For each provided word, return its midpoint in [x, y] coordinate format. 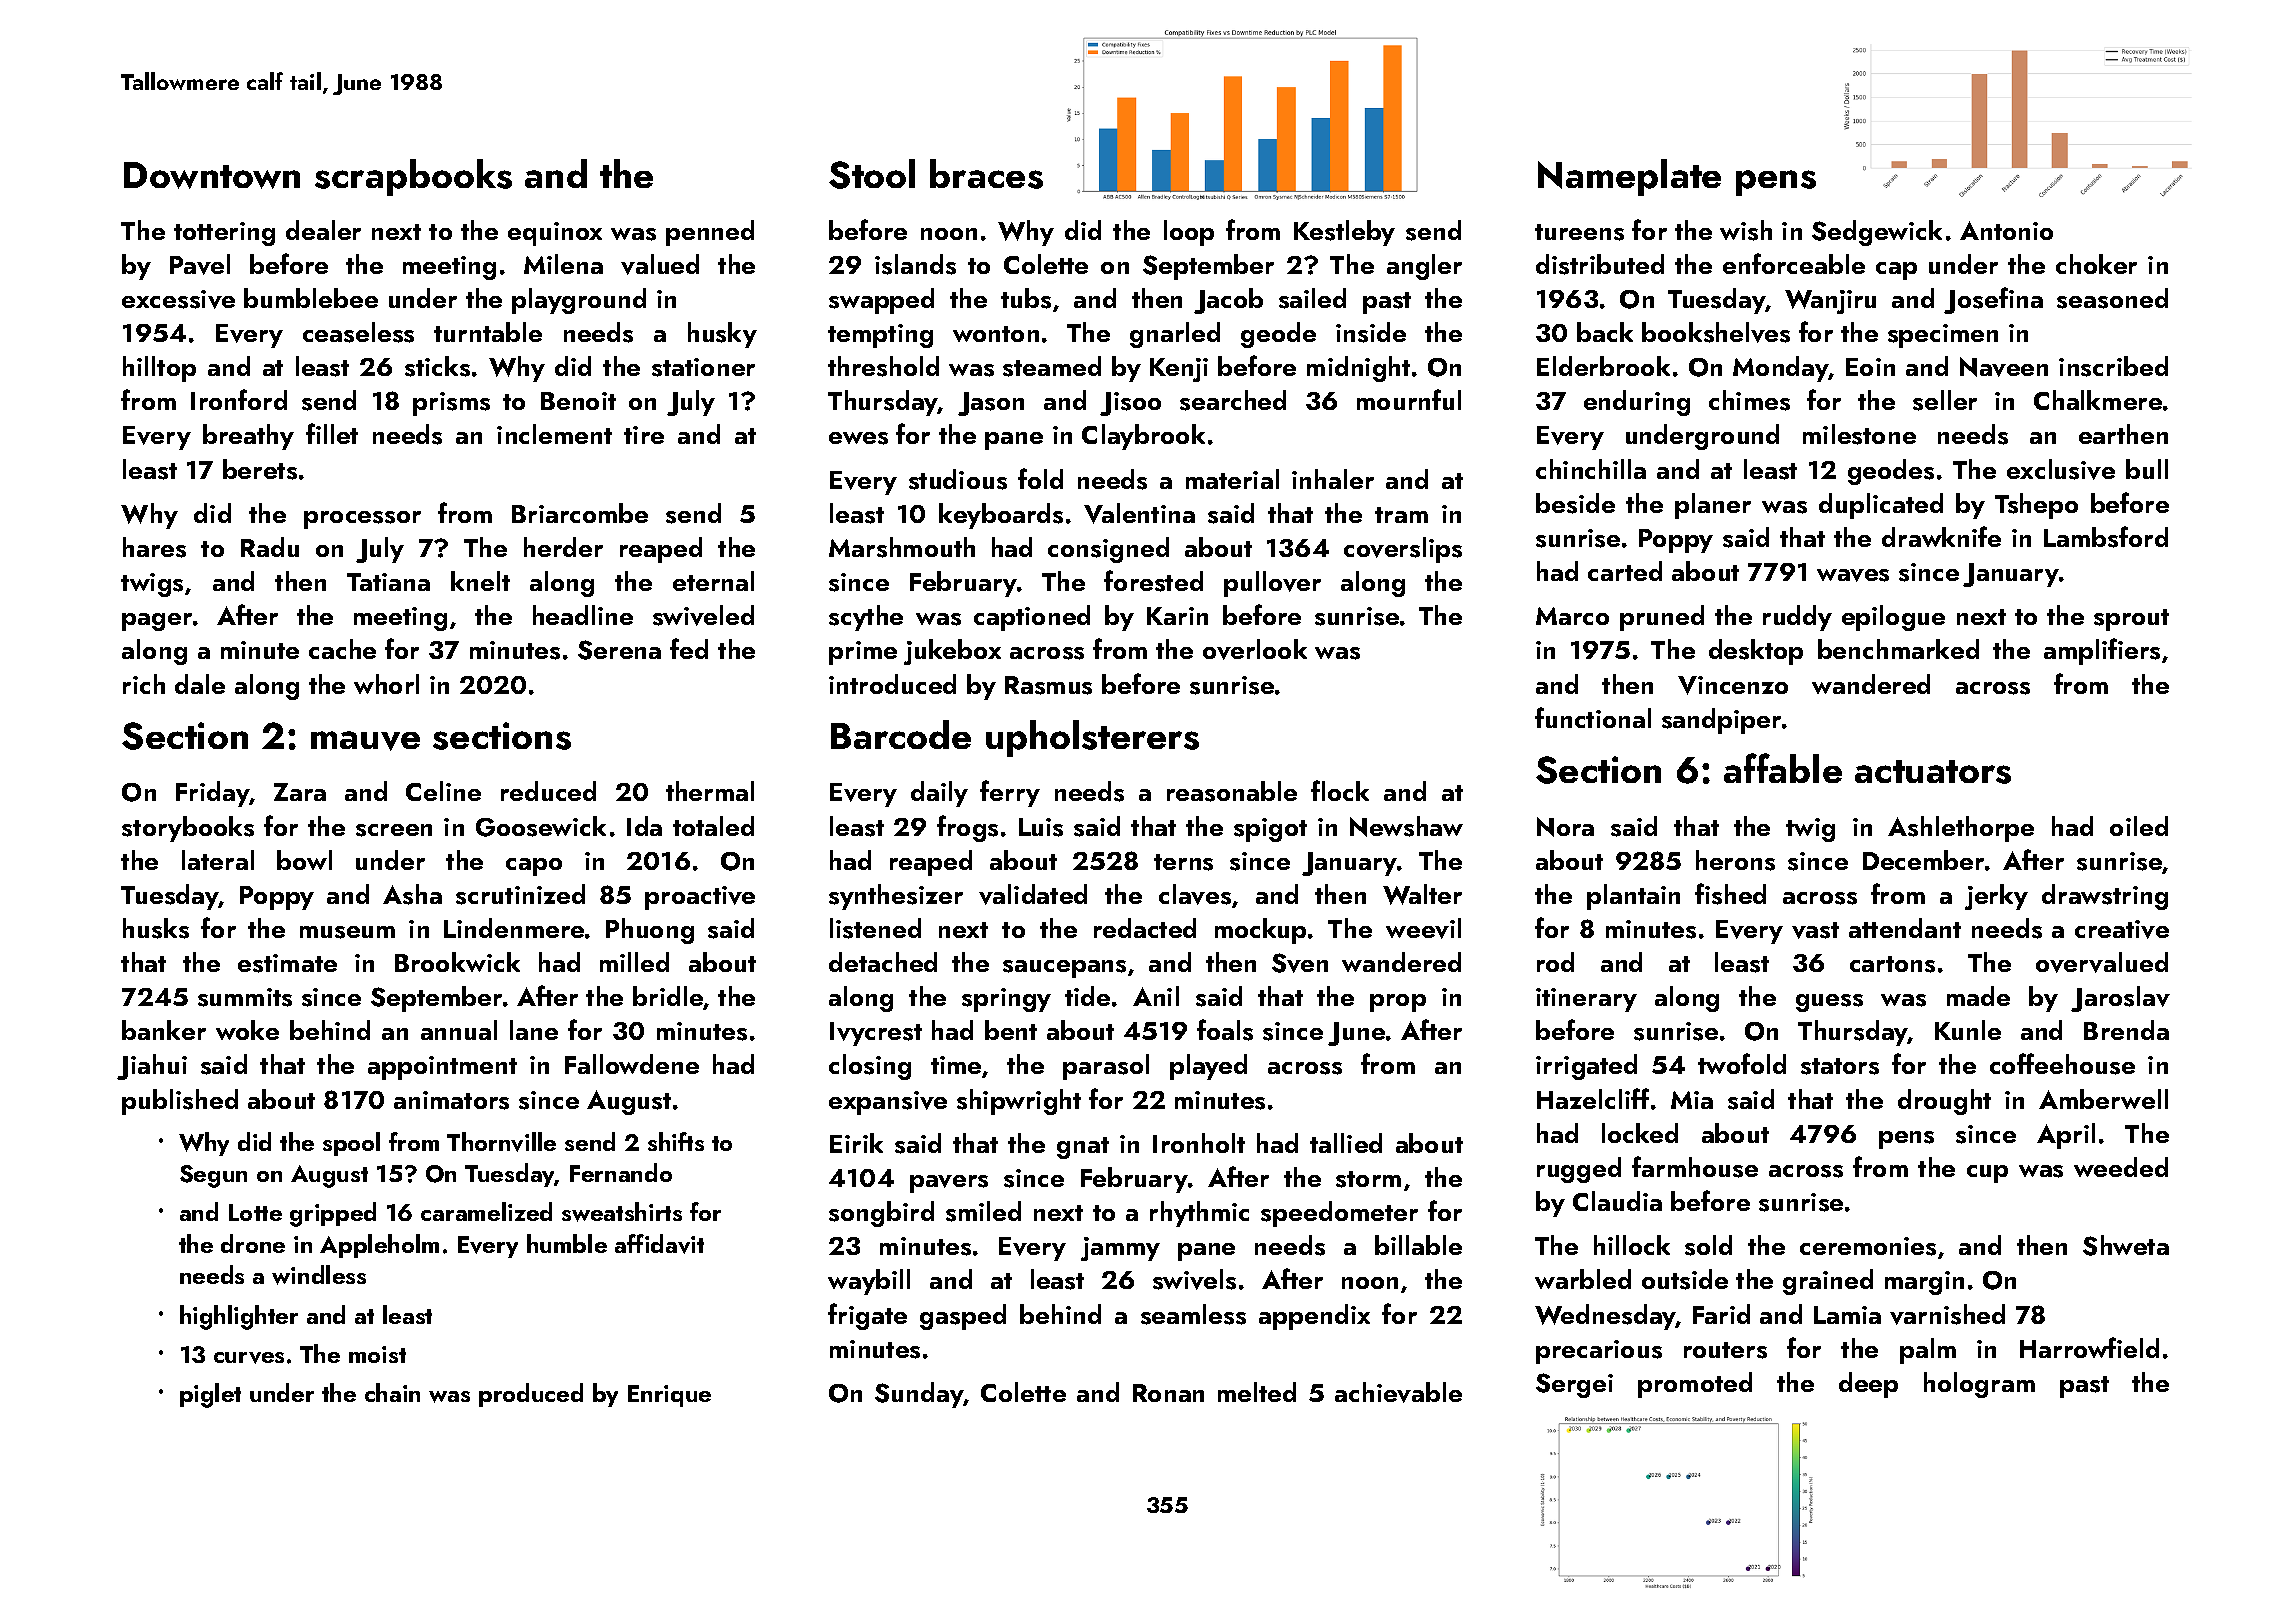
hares [154, 547]
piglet [210, 1395]
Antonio [2006, 230]
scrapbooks [413, 177]
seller [1945, 400]
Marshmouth [902, 547]
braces [986, 174]
